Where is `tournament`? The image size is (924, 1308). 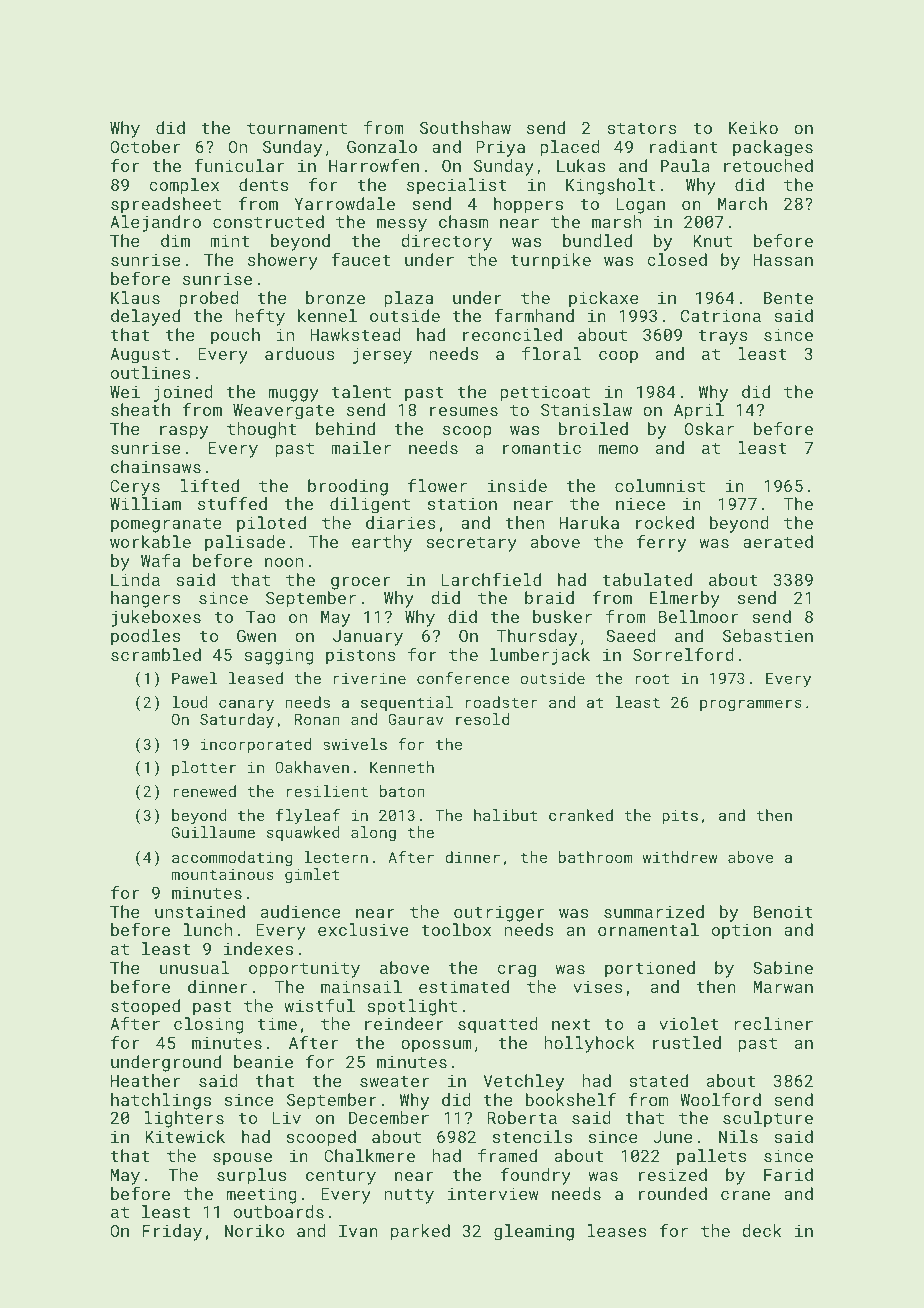 tournament is located at coordinates (297, 128).
